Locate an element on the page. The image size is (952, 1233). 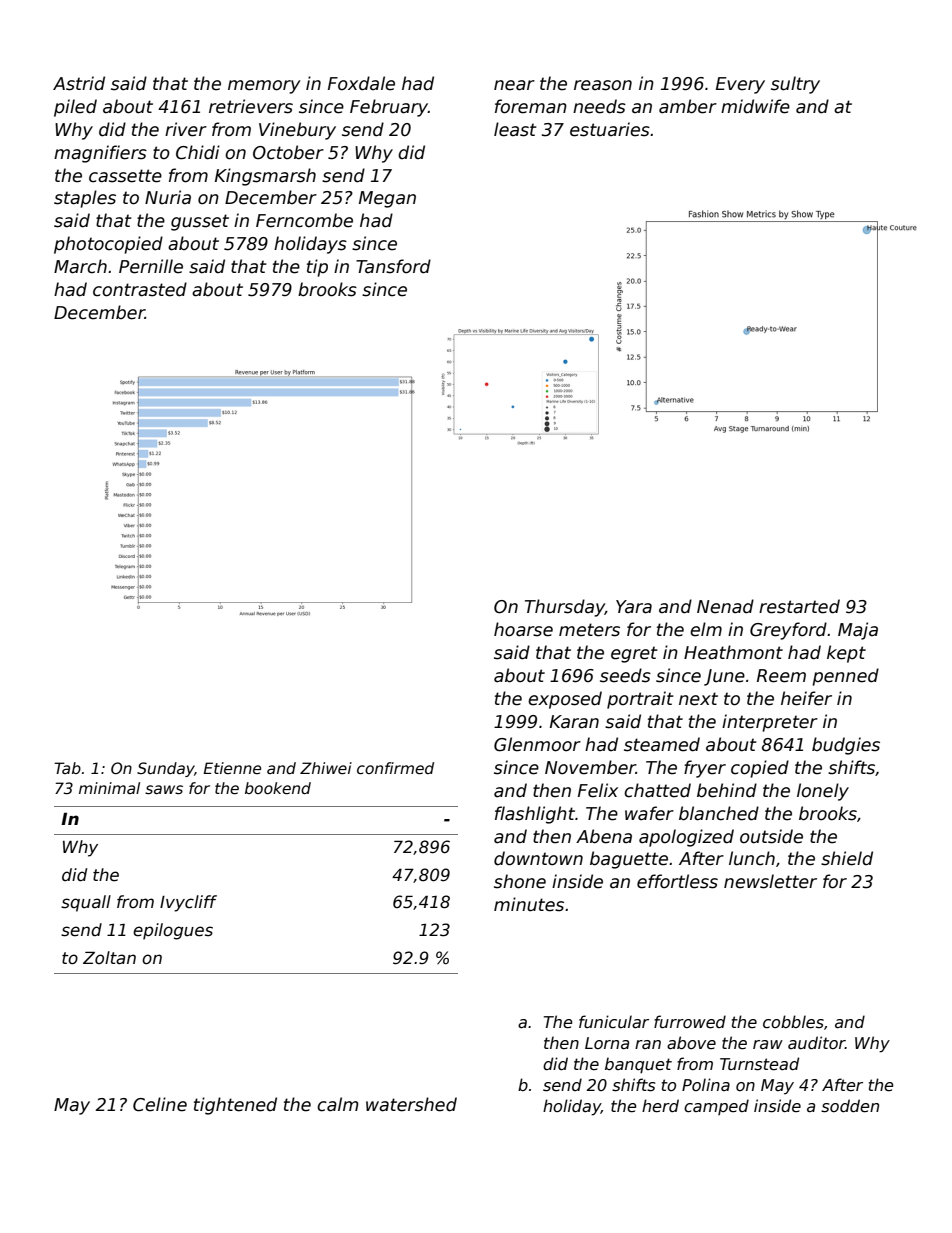
watershed is located at coordinates (411, 1104).
